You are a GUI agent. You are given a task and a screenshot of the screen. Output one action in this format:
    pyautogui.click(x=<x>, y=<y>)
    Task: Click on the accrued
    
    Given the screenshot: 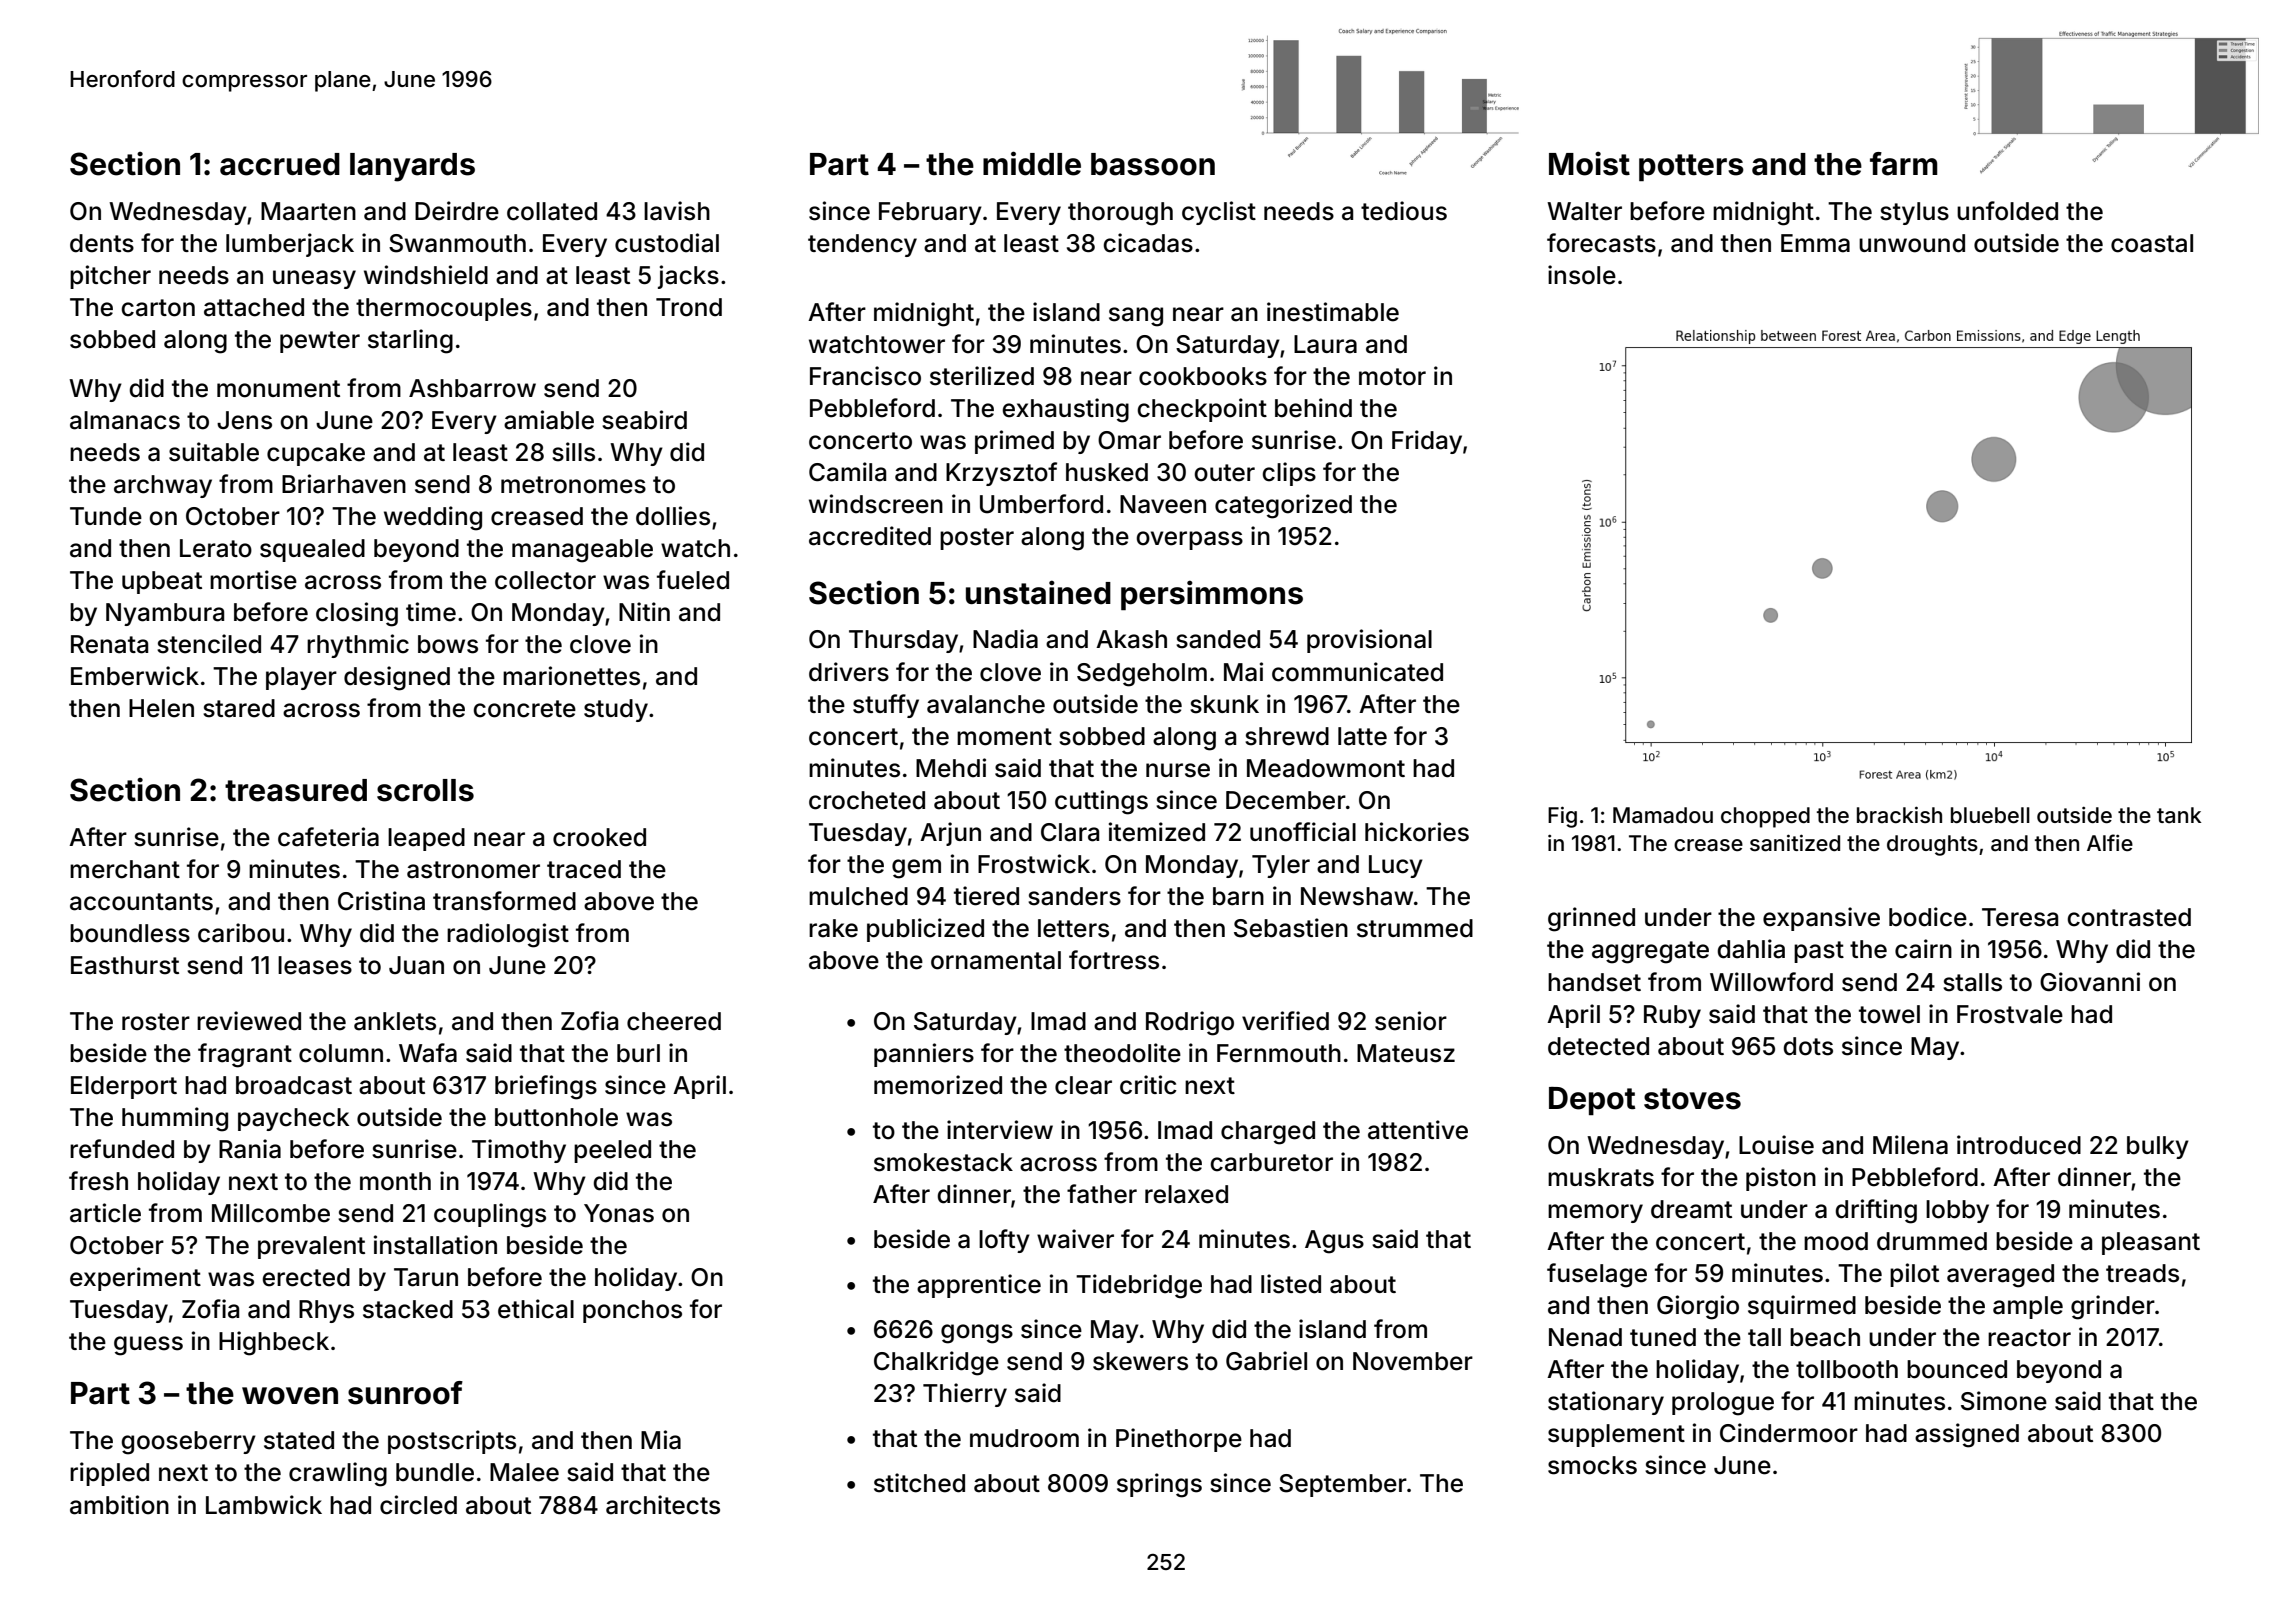 What is the action you would take?
    pyautogui.click(x=280, y=164)
